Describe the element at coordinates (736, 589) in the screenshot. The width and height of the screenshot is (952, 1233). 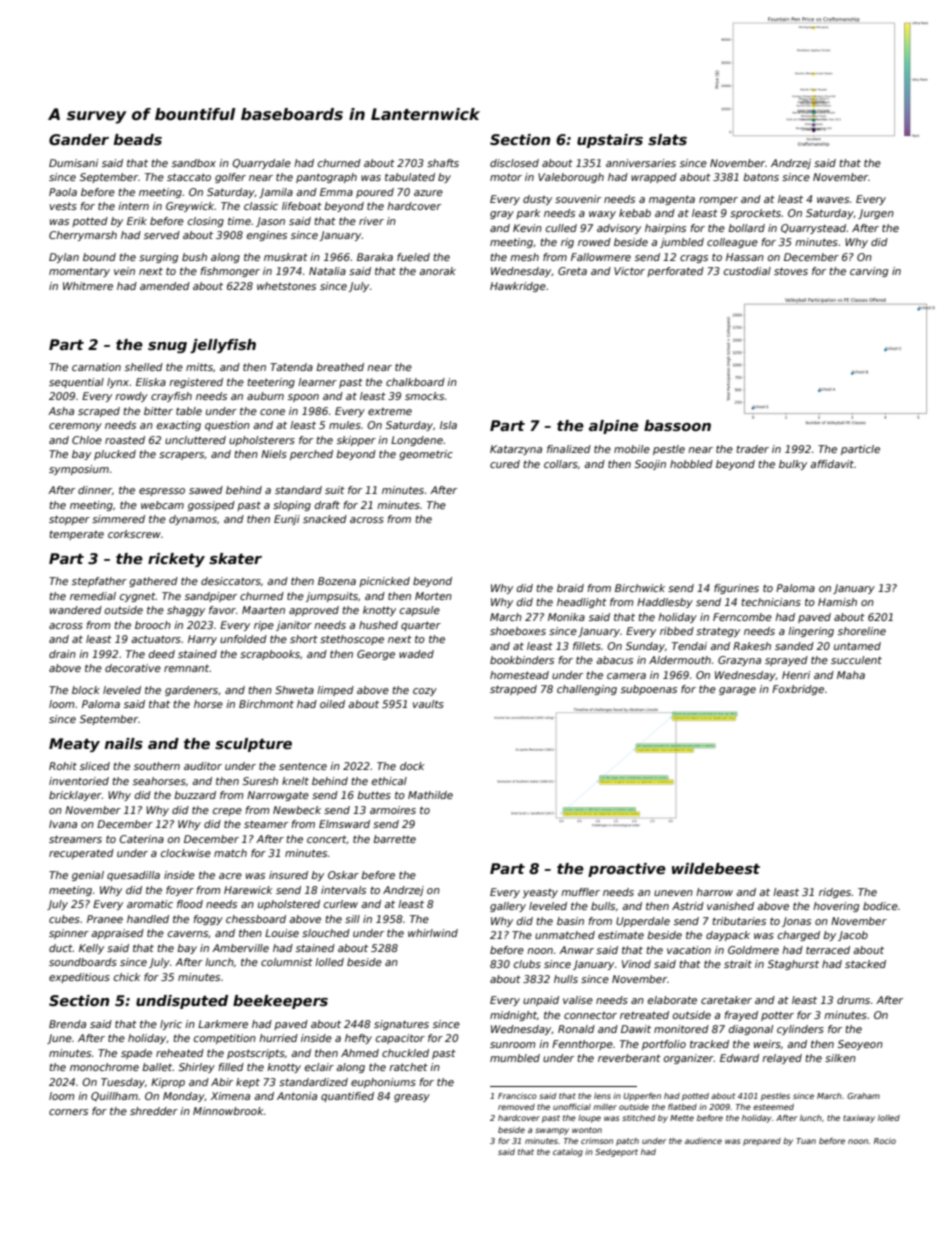
I see `figurines` at that location.
